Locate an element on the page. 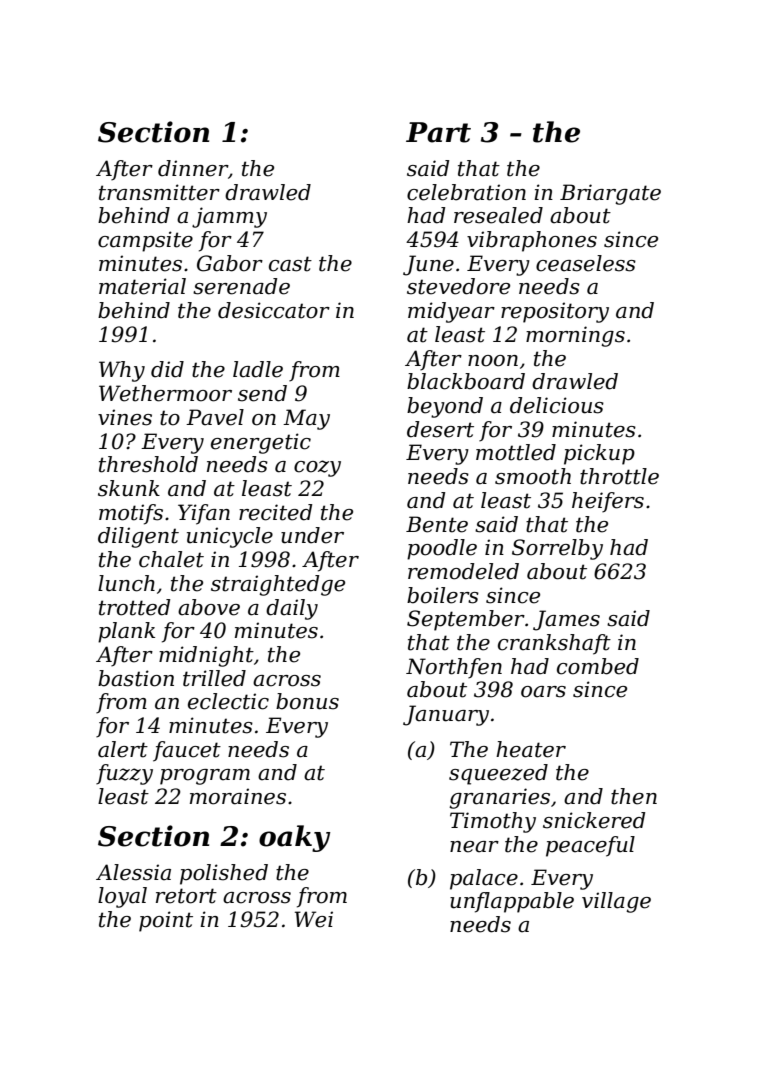 This document has height=1086, width=765. threshold is located at coordinates (148, 464).
